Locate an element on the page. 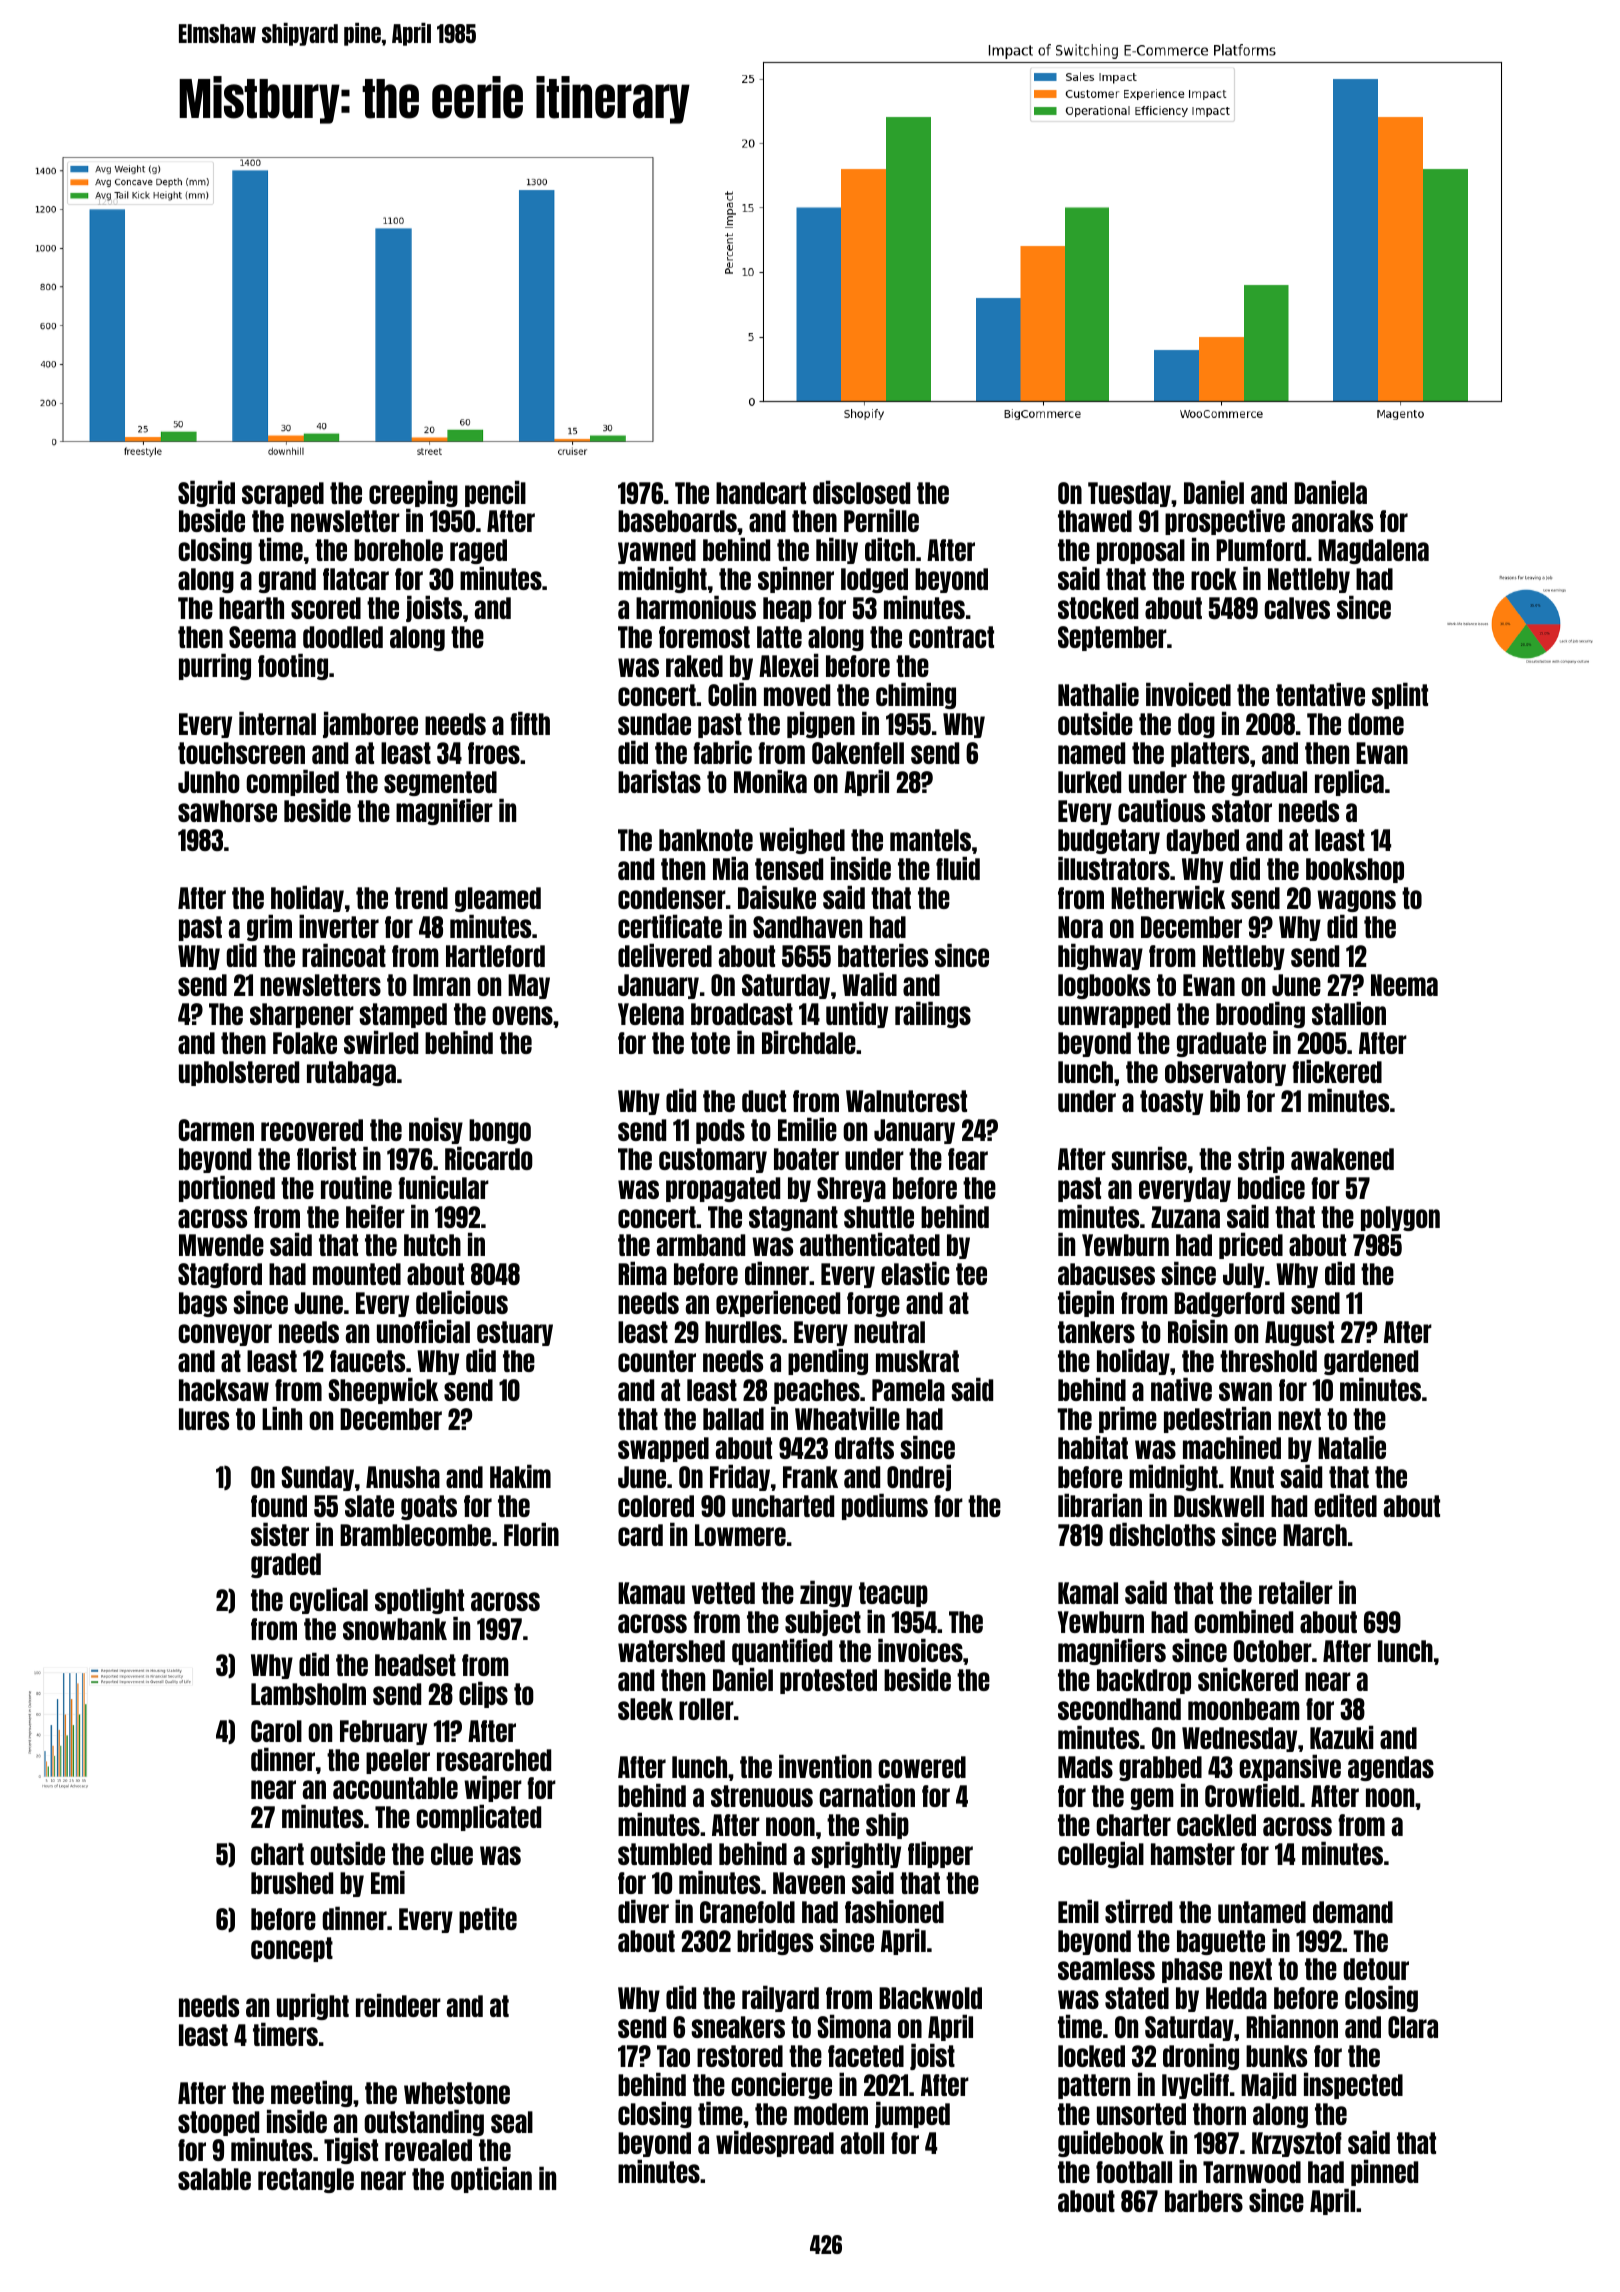 Image resolution: width=1620 pixels, height=2292 pixels. invoices is located at coordinates (920, 1650).
